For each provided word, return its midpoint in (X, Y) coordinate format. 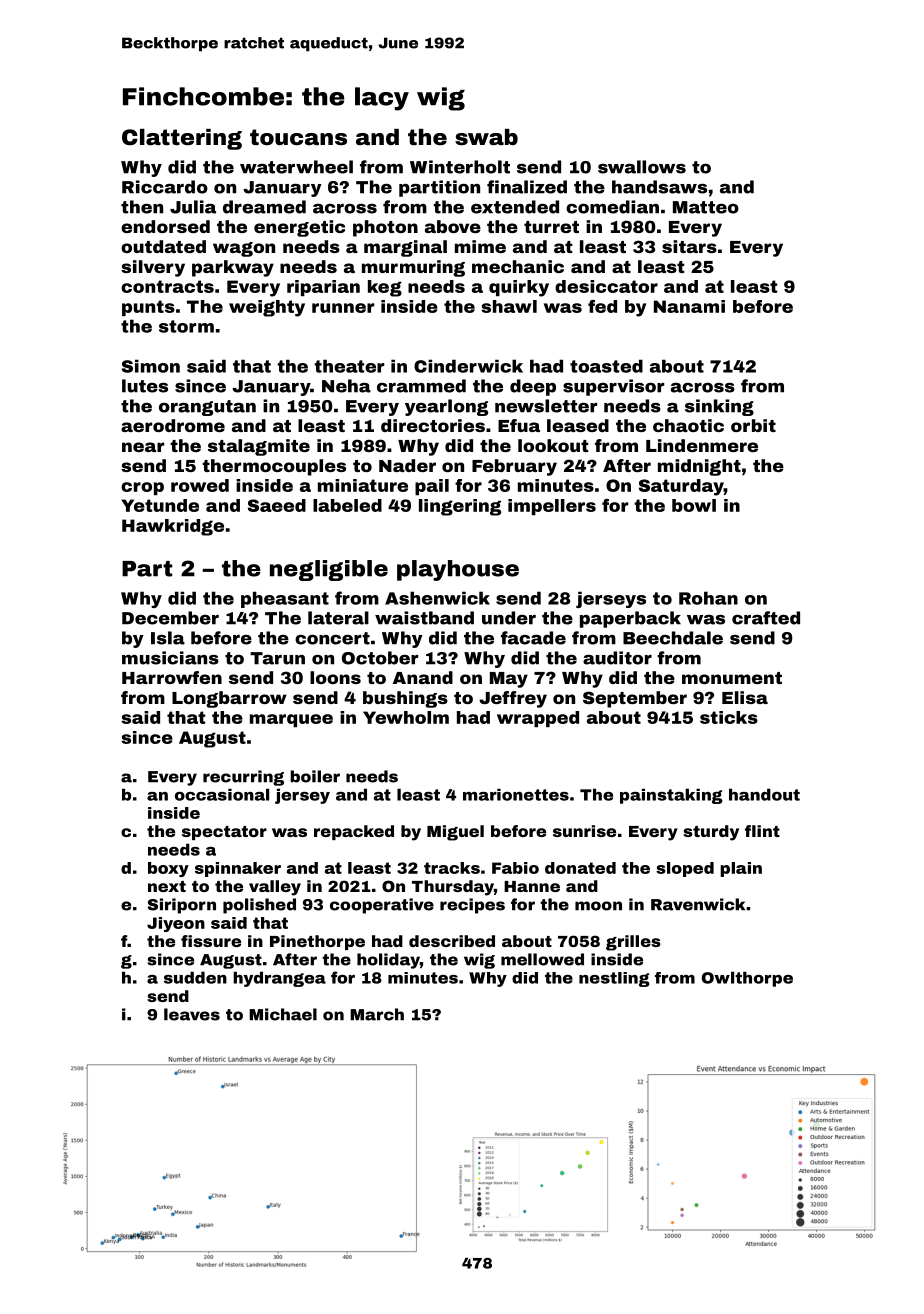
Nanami (689, 306)
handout (764, 794)
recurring (243, 778)
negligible (329, 570)
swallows (642, 167)
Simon (151, 366)
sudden (195, 977)
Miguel (455, 833)
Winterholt (460, 167)
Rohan (708, 598)
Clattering (182, 139)
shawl (509, 306)
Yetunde (160, 505)
